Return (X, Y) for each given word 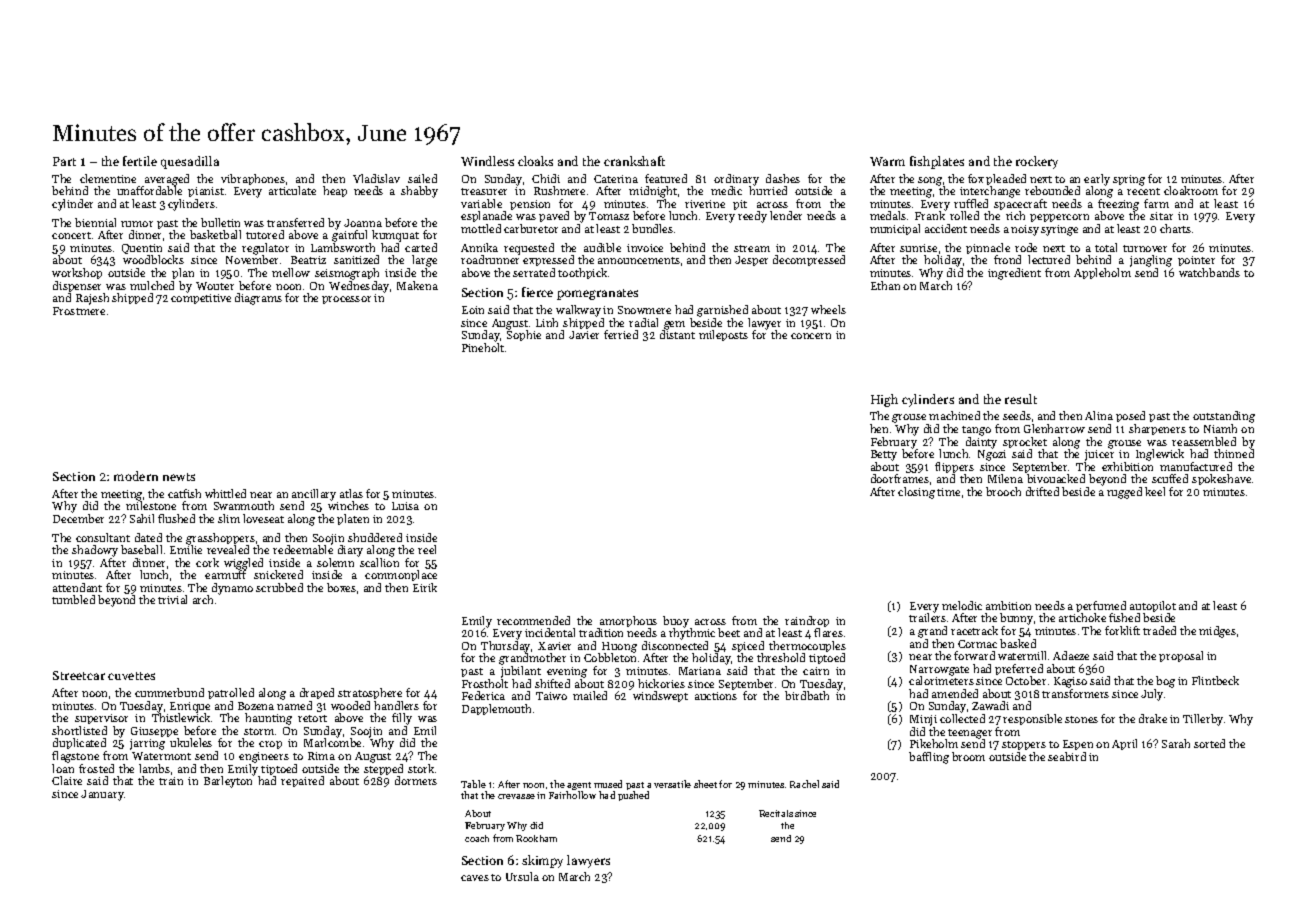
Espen (1078, 745)
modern (136, 476)
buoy (676, 622)
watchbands (1209, 272)
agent (579, 786)
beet (729, 632)
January (102, 795)
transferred (295, 222)
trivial (172, 599)
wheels (828, 309)
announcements (639, 260)
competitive (201, 299)
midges (1217, 632)
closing (916, 493)
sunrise (918, 248)
